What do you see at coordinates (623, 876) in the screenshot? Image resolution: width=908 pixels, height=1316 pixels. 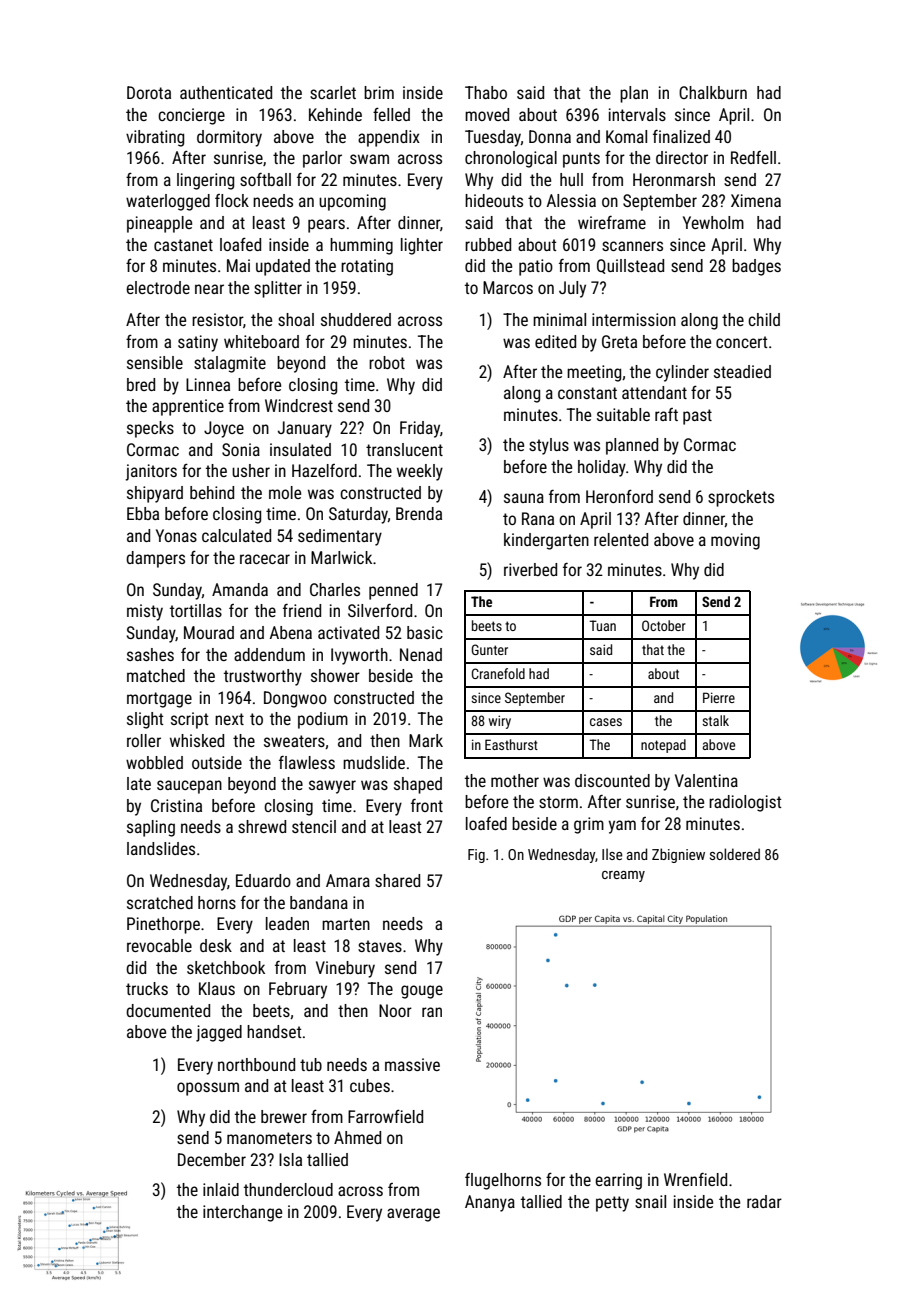 I see `creamy` at bounding box center [623, 876].
